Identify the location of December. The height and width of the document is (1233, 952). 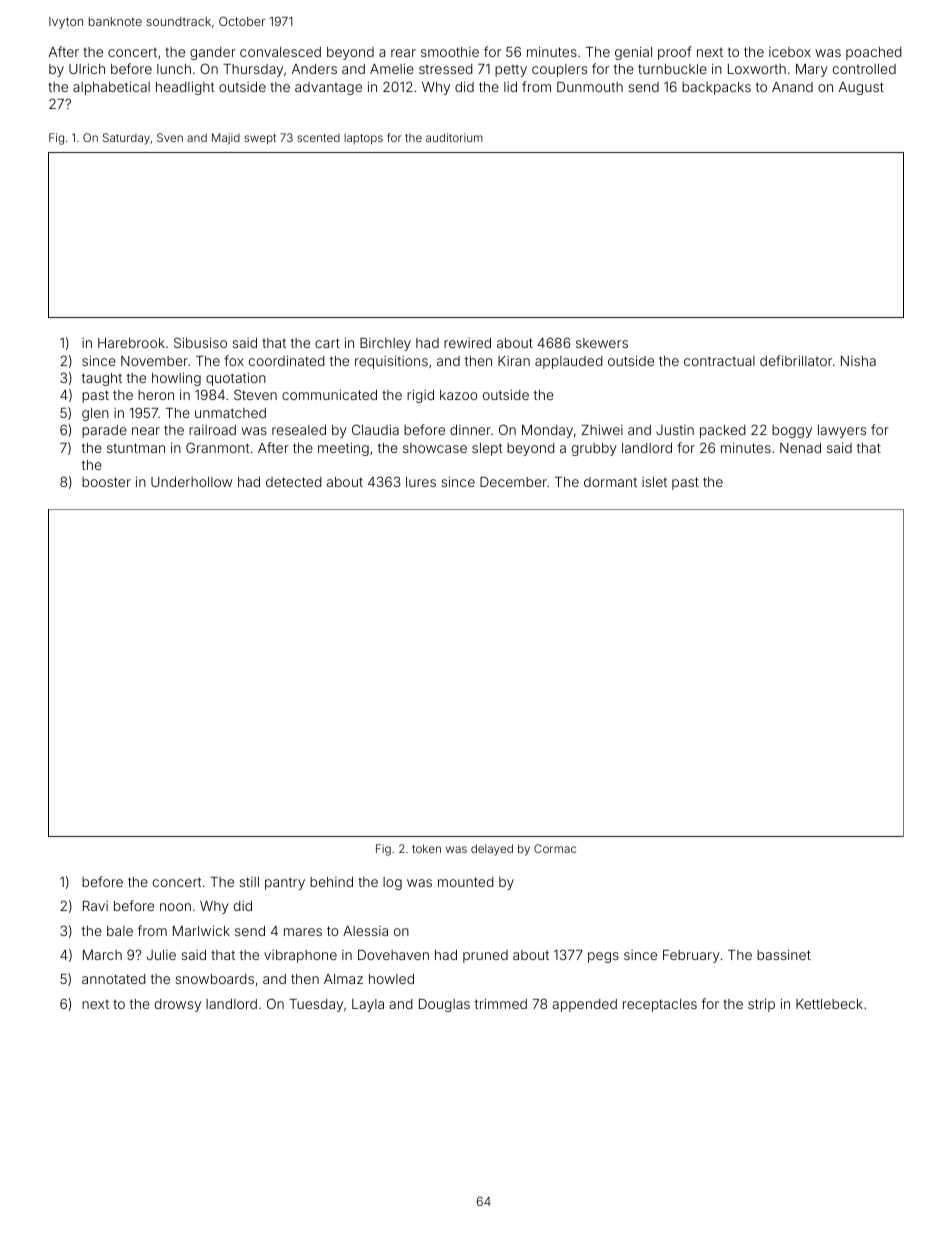
(513, 482).
